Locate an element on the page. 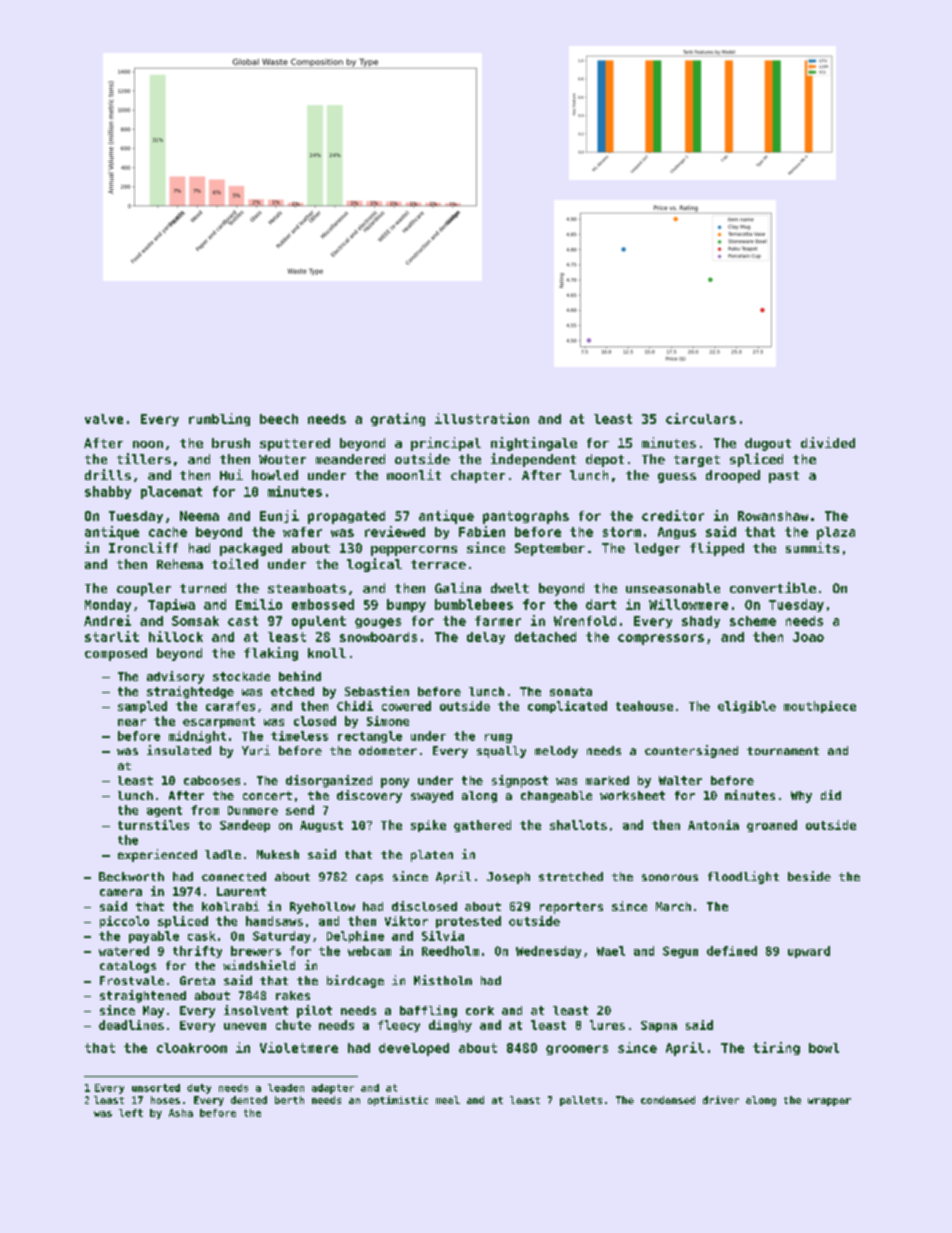 The height and width of the image is (1233, 952). summits is located at coordinates (812, 547).
